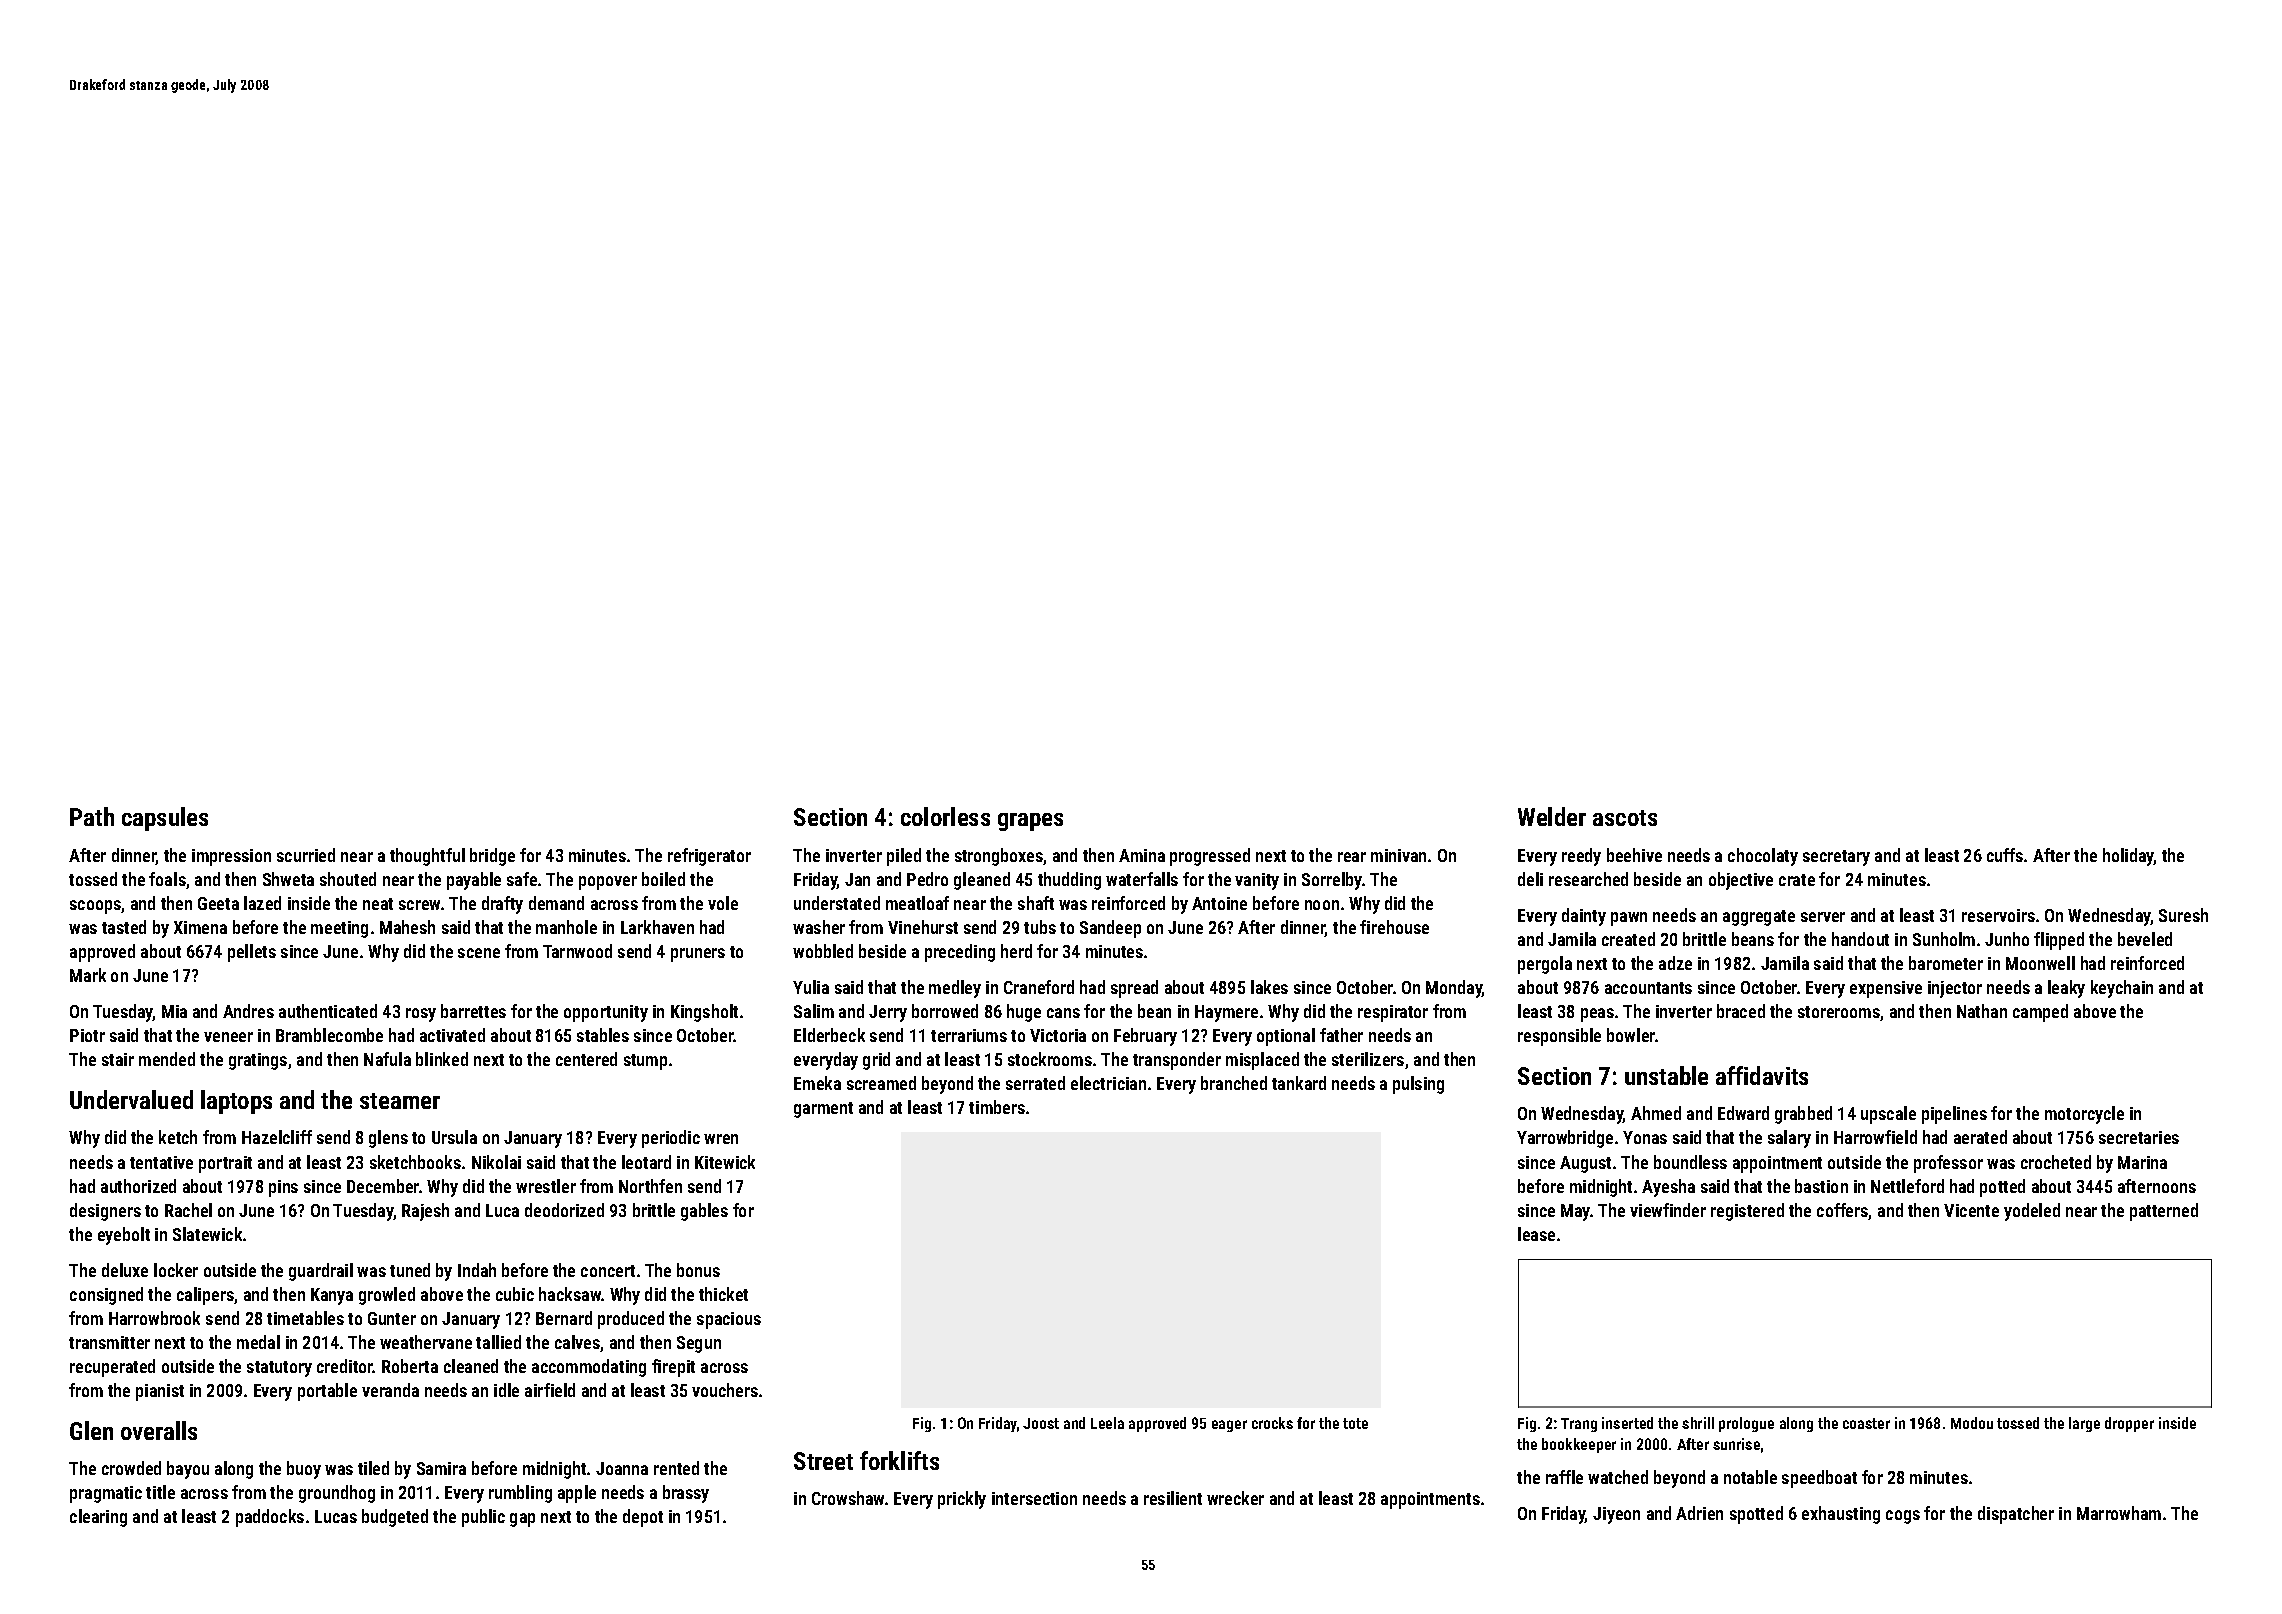 The width and height of the image is (2282, 1614). I want to click on portable, so click(327, 1392).
